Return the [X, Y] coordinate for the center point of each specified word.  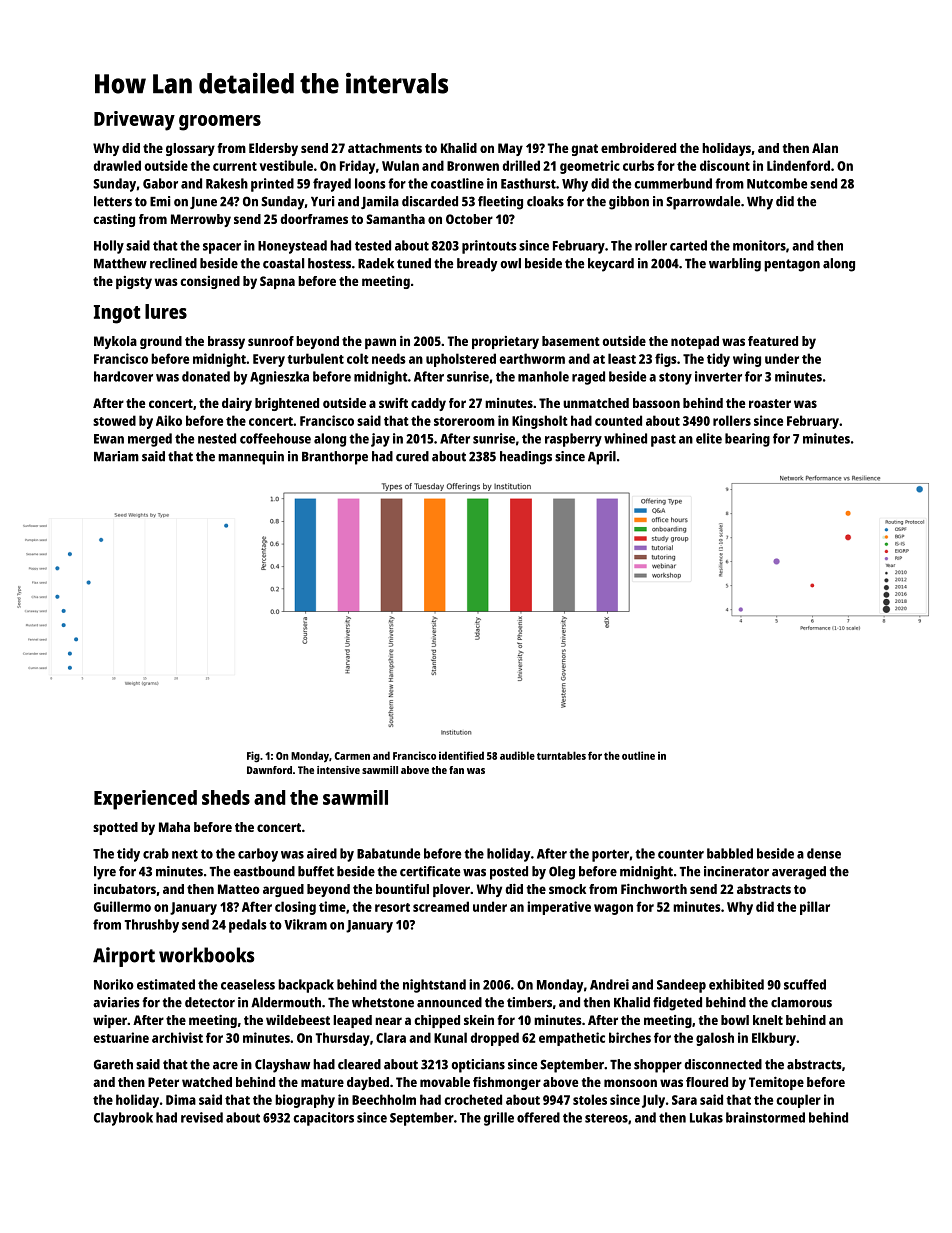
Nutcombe [777, 183]
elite [709, 438]
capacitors [323, 1119]
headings [526, 458]
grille [499, 1119]
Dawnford [269, 770]
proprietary [505, 342]
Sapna [277, 282]
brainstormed [765, 1117]
